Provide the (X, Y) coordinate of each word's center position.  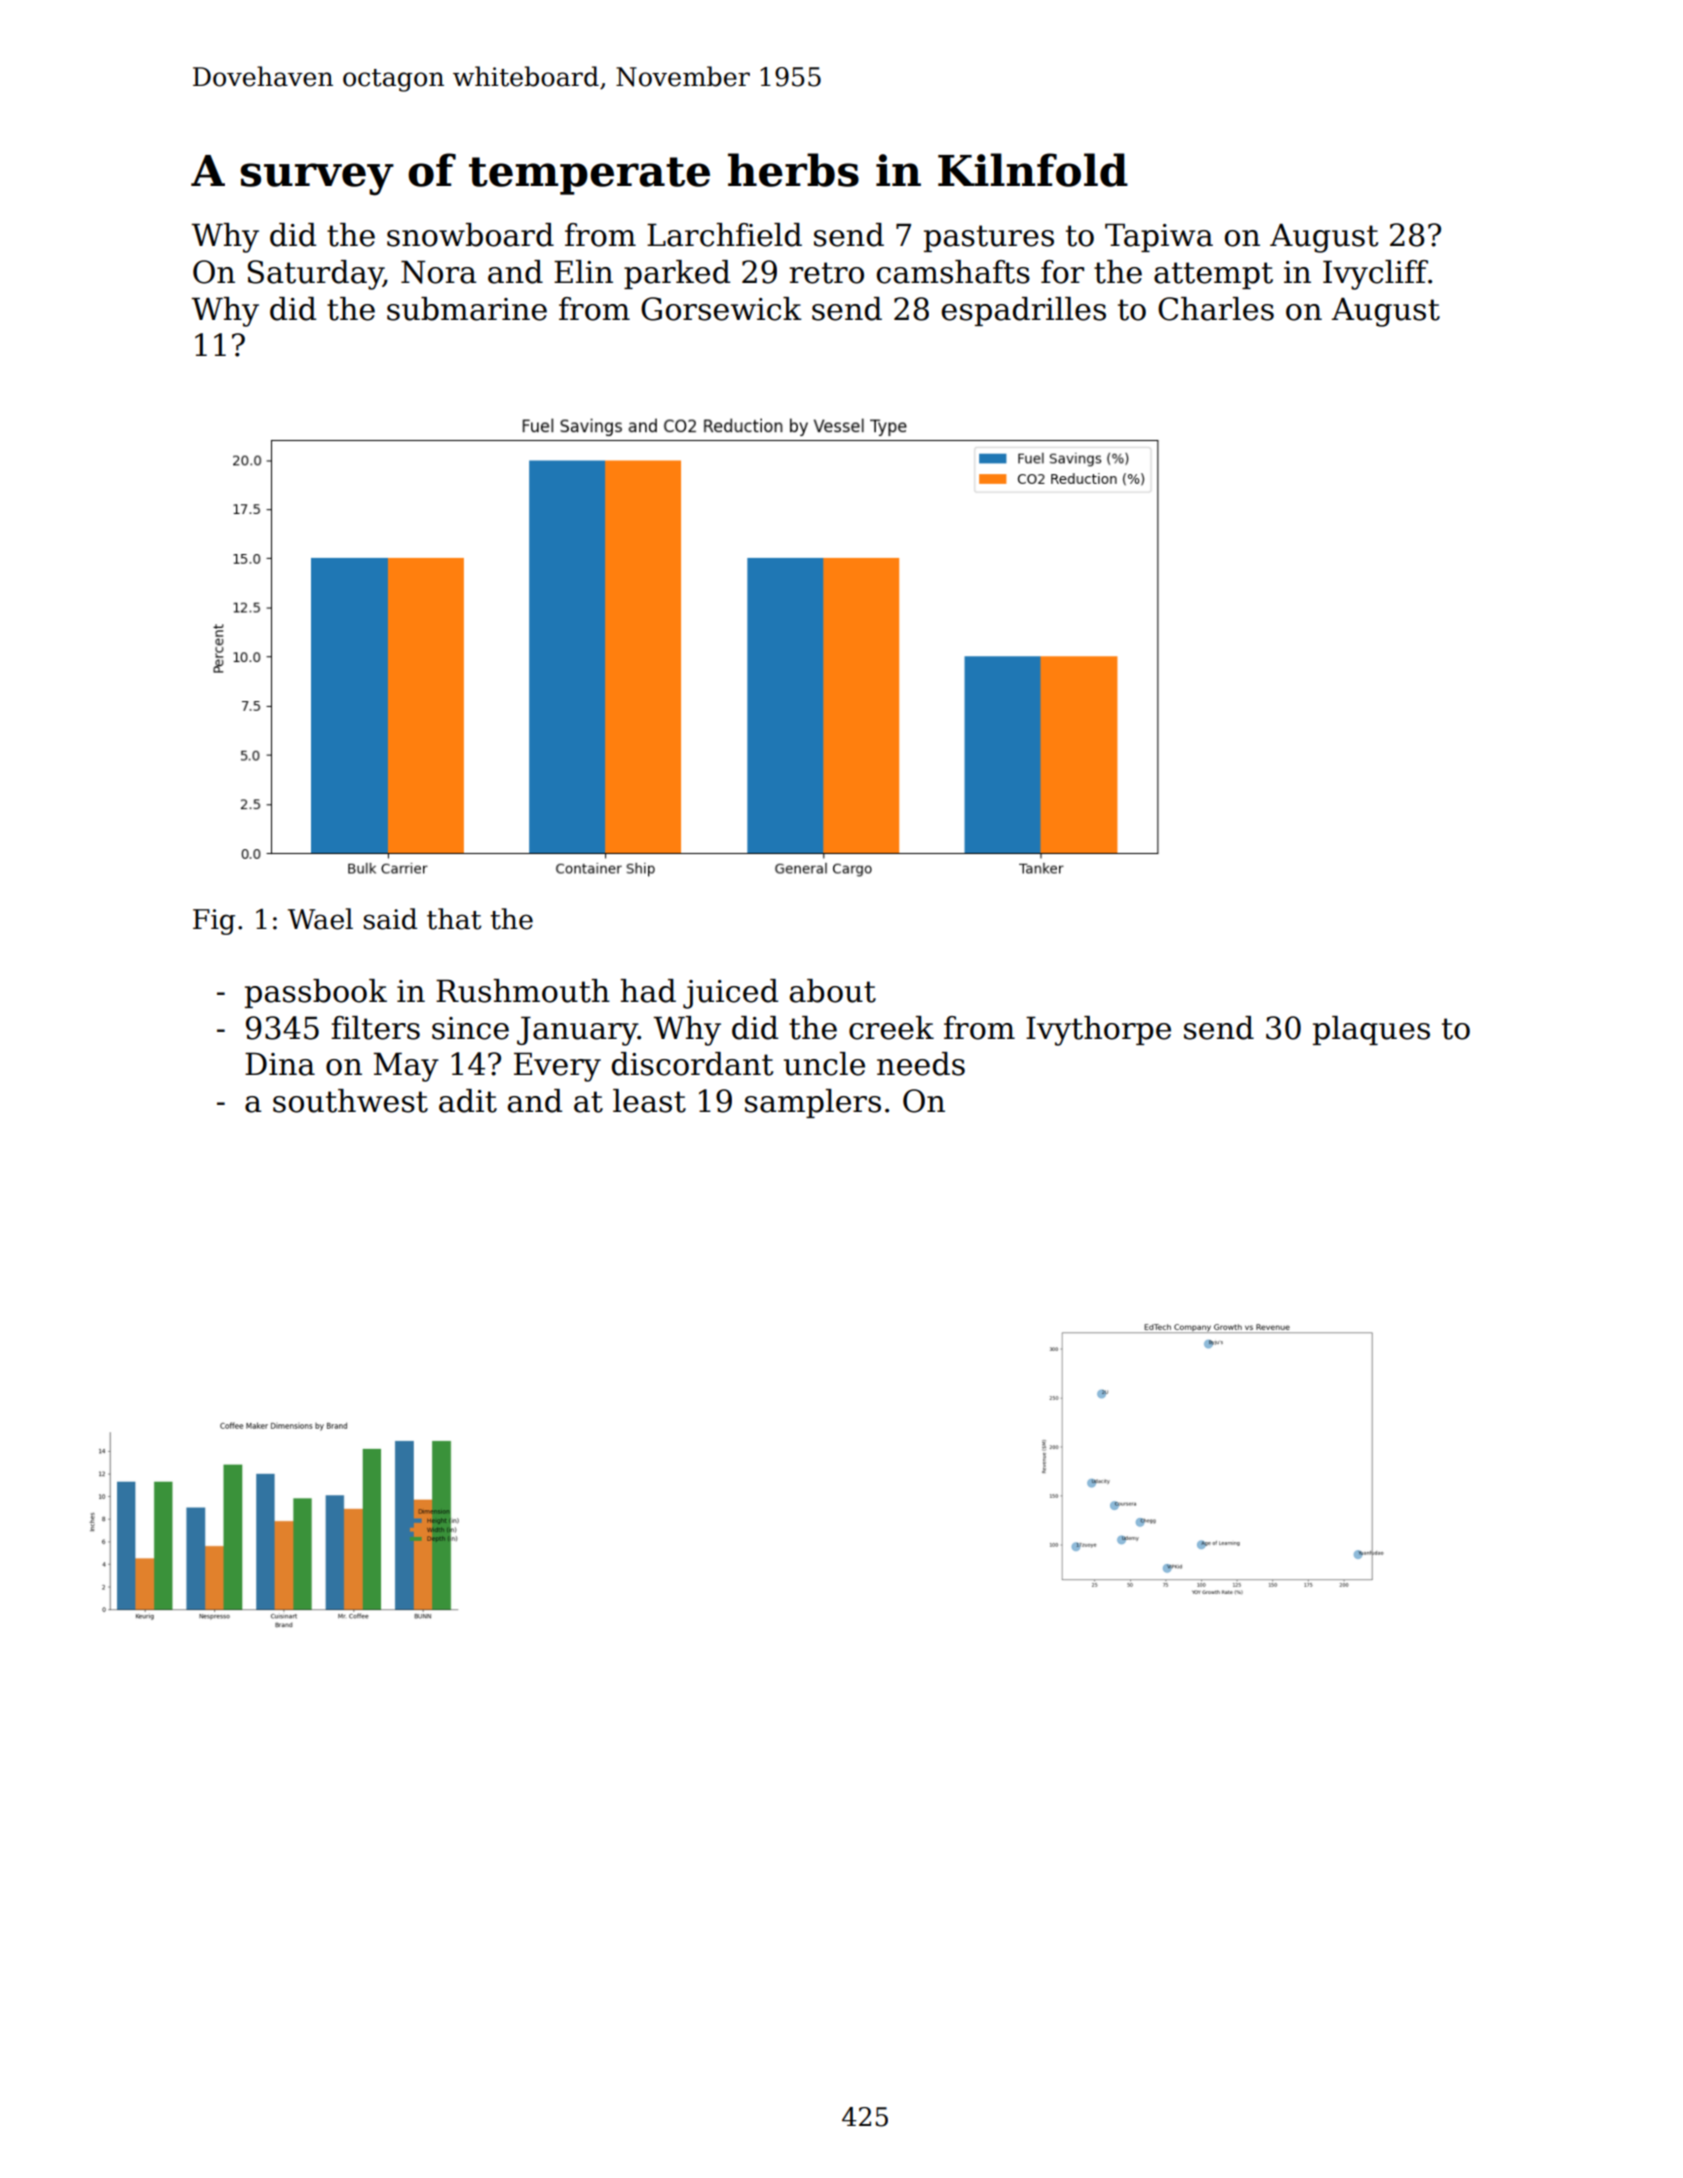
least (649, 1101)
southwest (350, 1101)
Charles (1216, 309)
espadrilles (1024, 311)
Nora (439, 272)
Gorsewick (721, 309)
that (454, 919)
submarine (467, 309)
